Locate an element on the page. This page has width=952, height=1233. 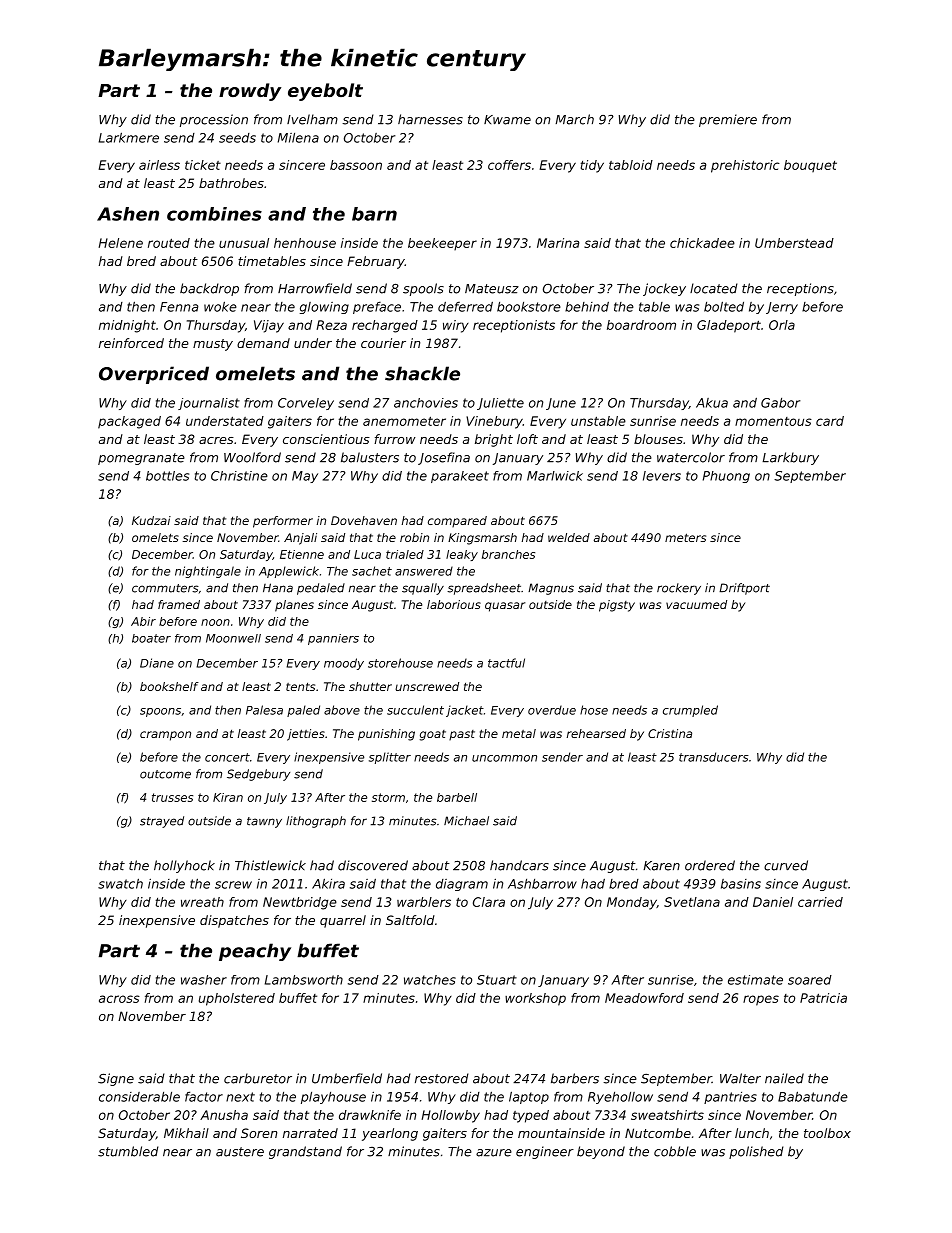
Driftport is located at coordinates (744, 589).
